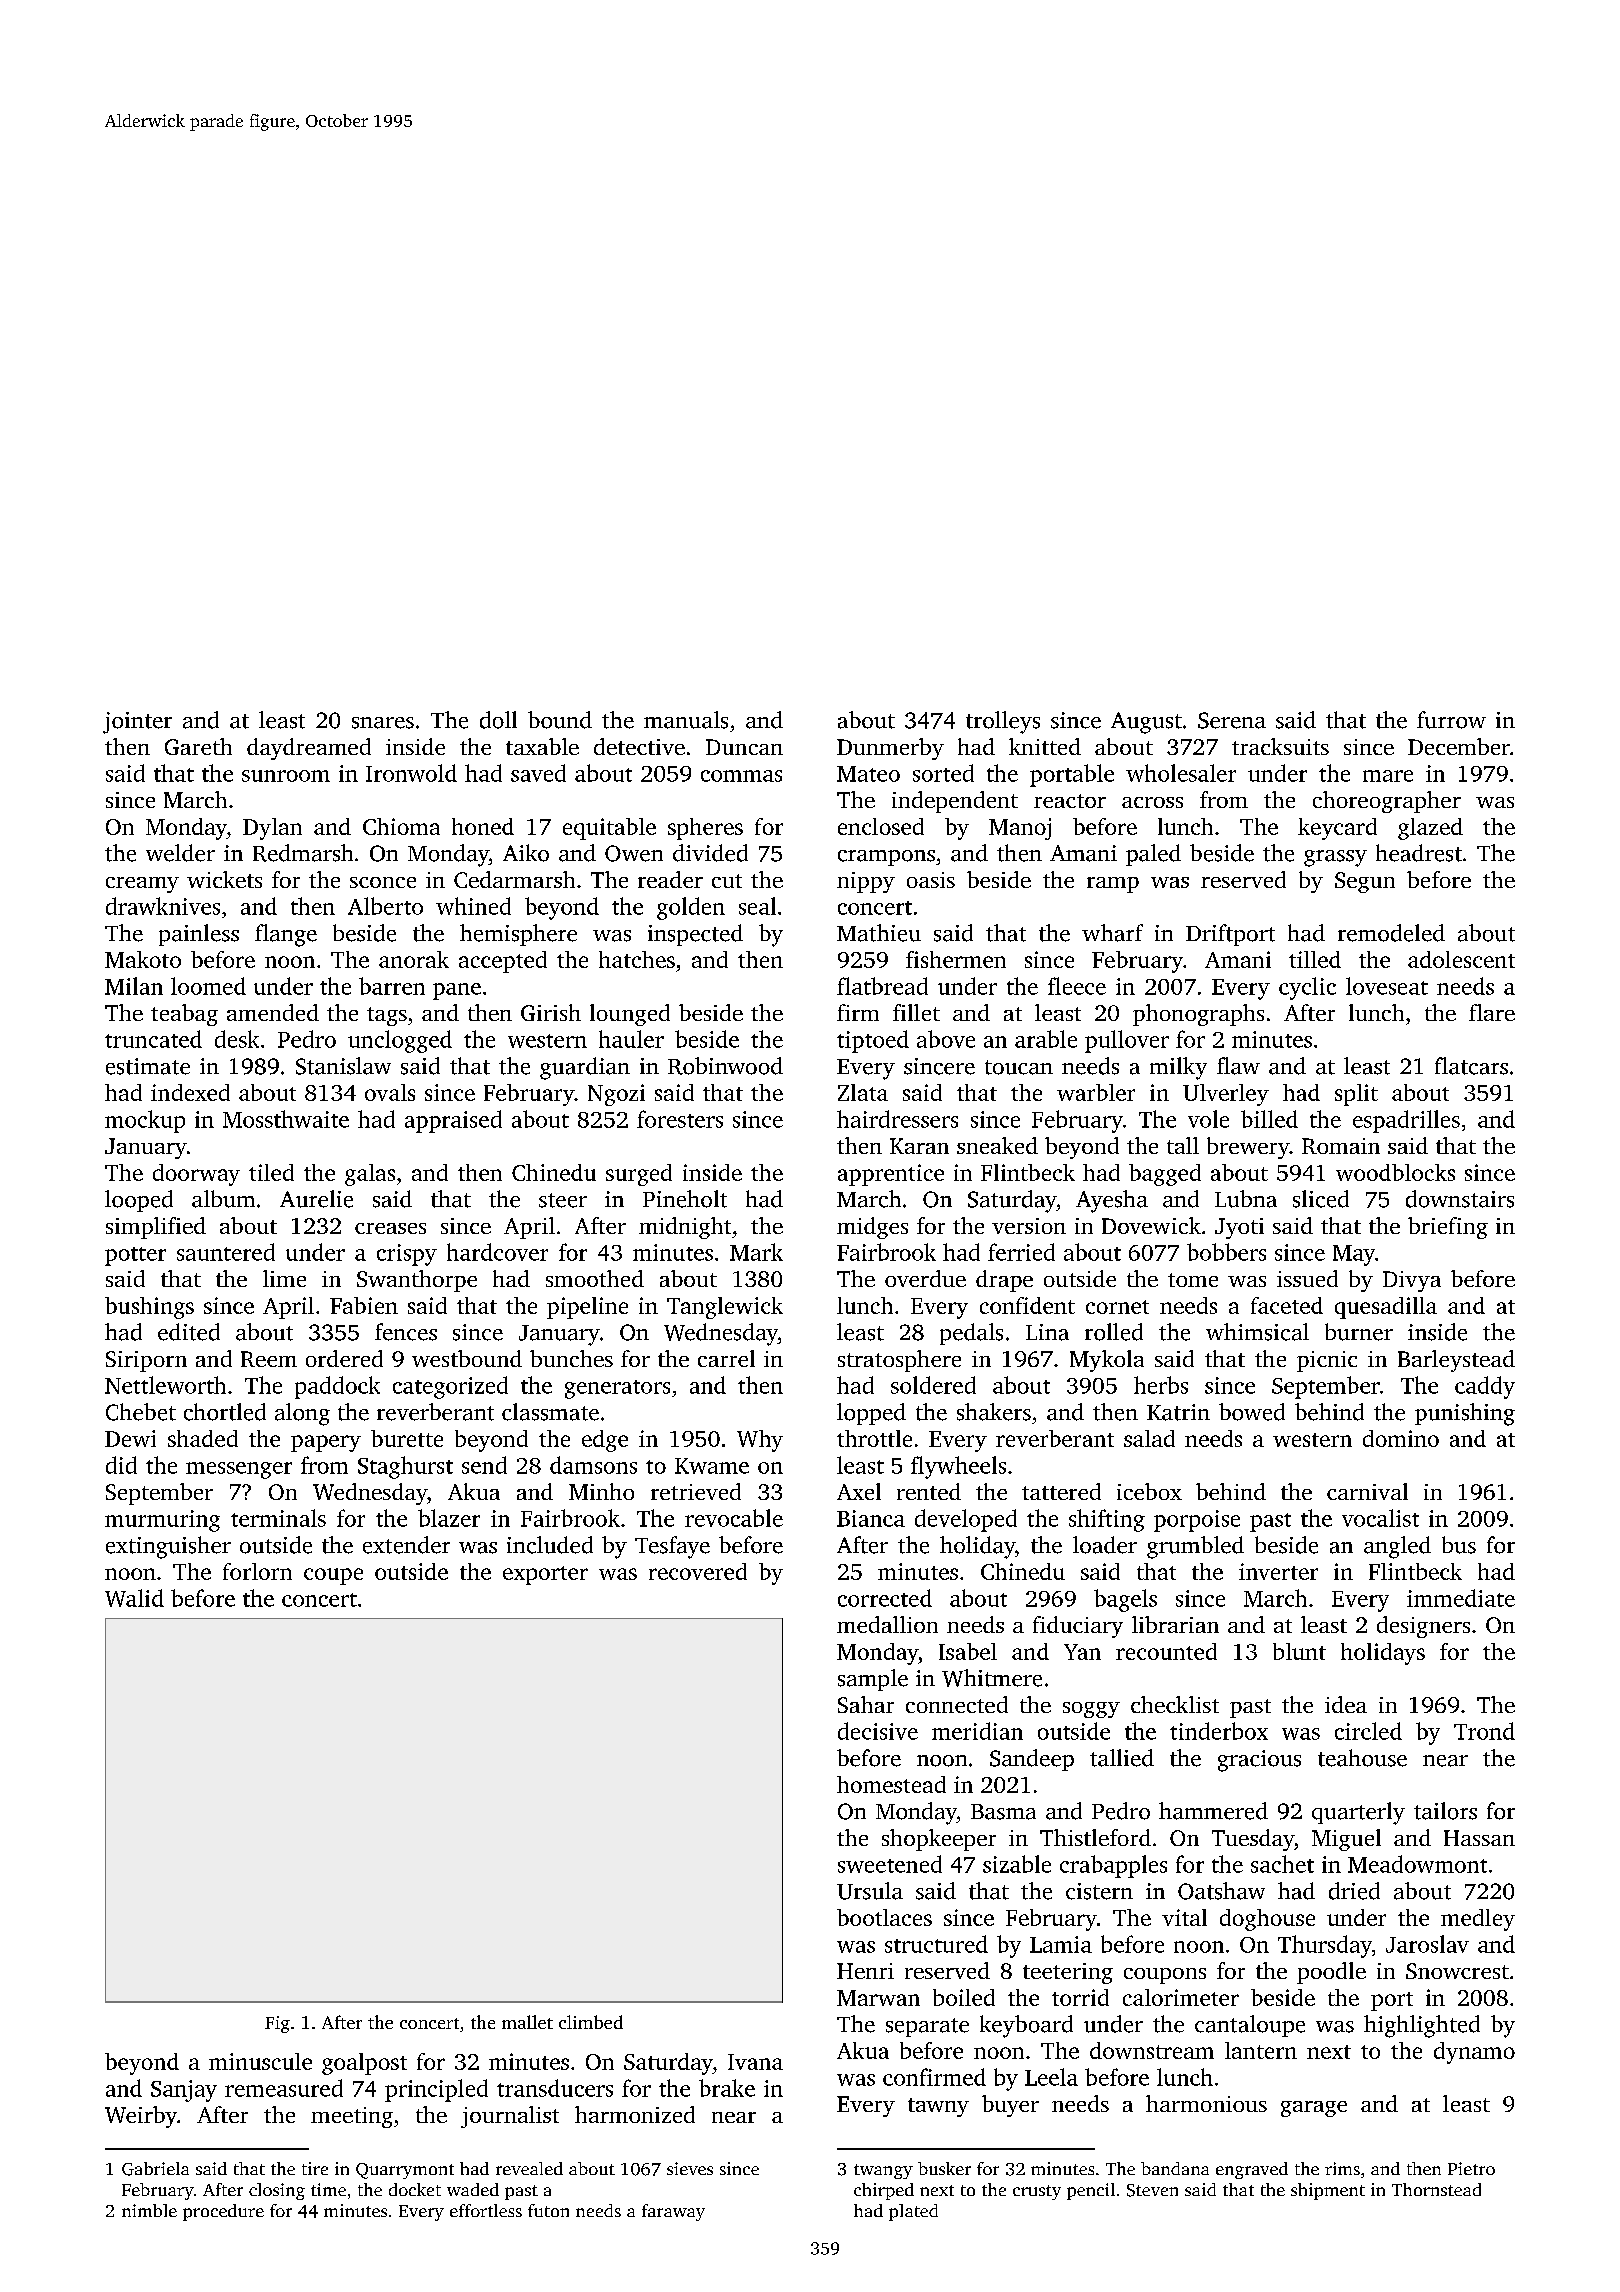  I want to click on Thornstead, so click(1436, 2189).
